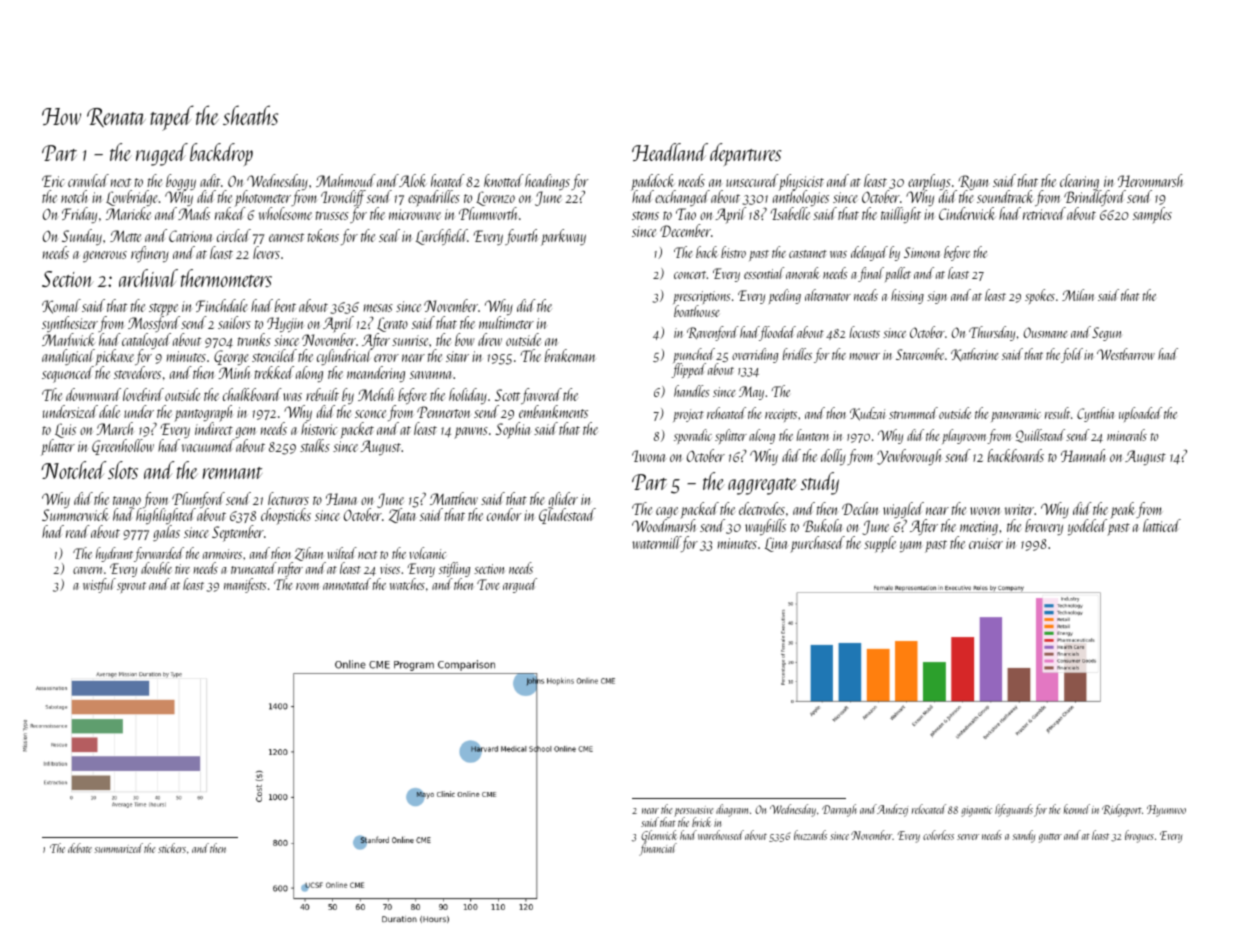  Describe the element at coordinates (162, 154) in the screenshot. I see `rugged` at that location.
